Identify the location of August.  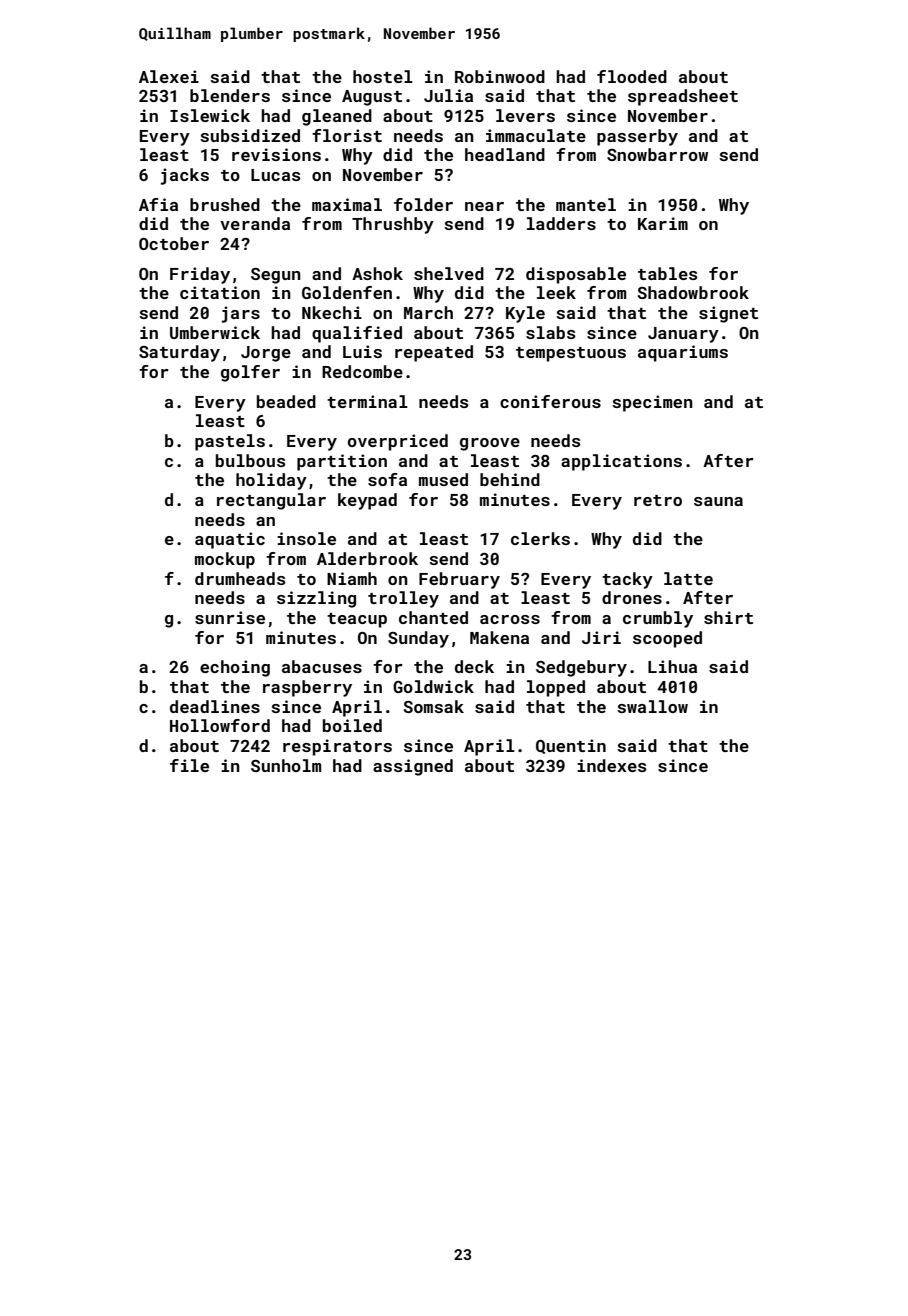
(372, 98).
